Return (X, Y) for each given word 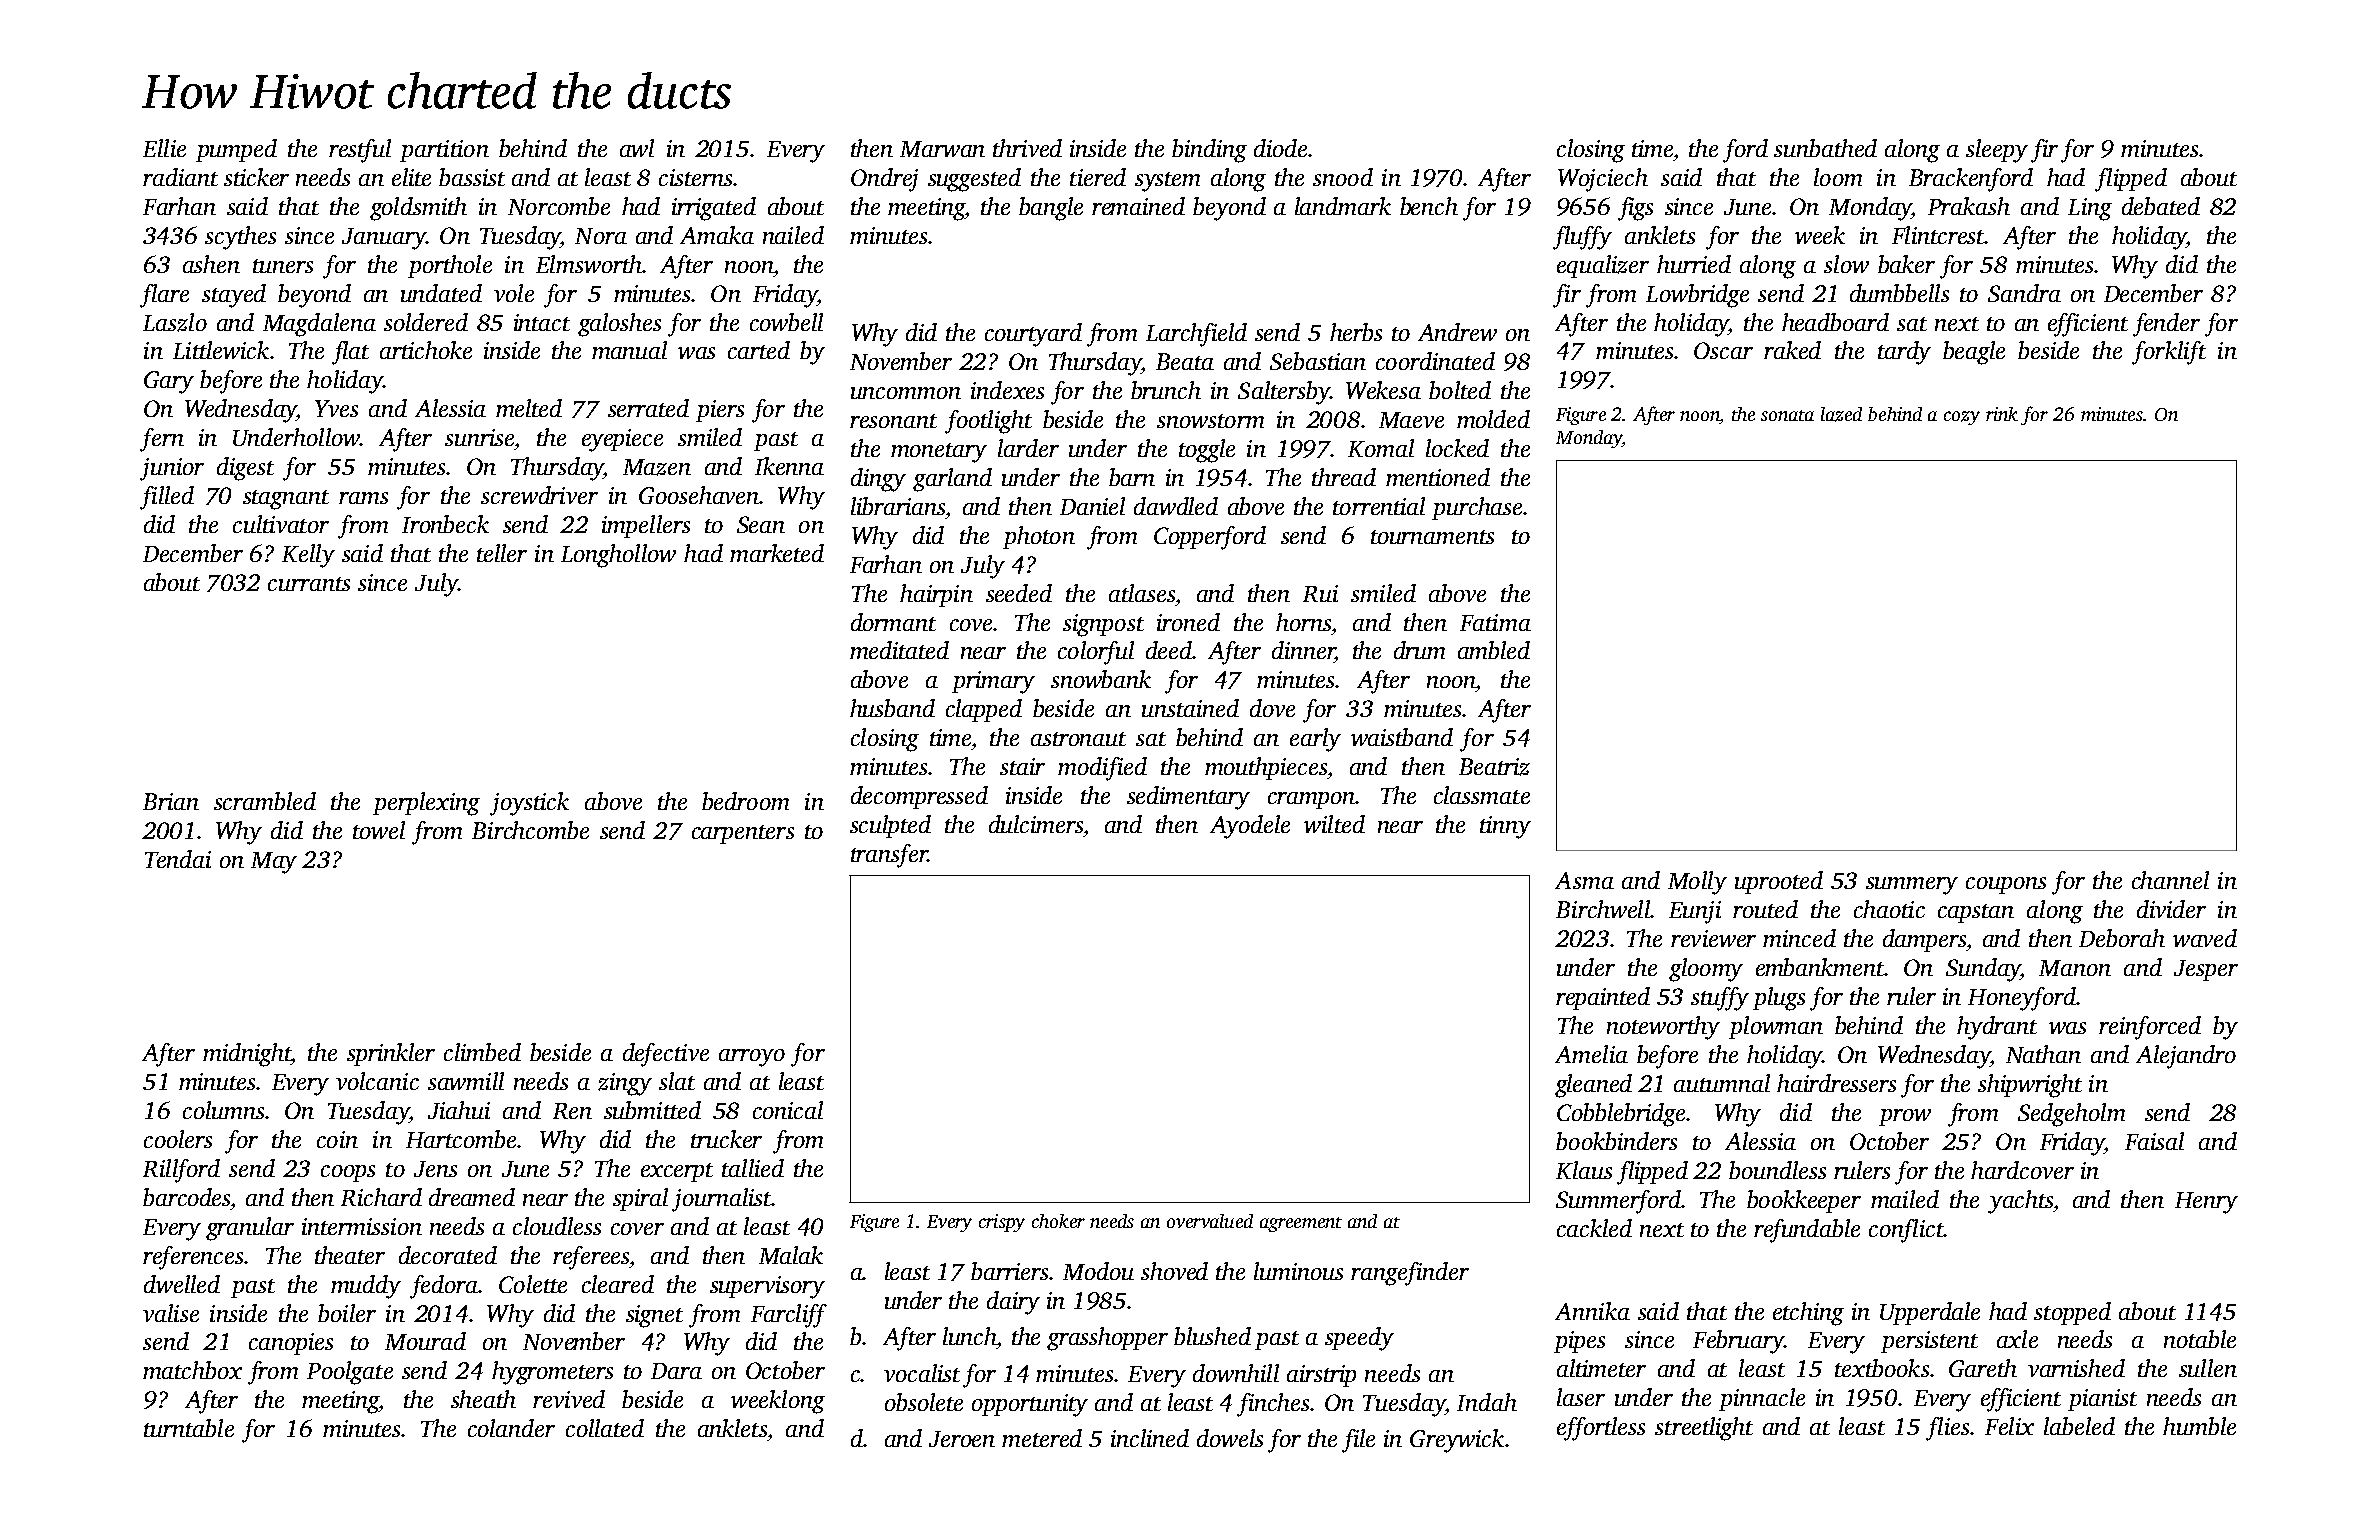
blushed (1212, 1336)
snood (1343, 177)
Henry (2206, 1203)
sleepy (1997, 151)
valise (171, 1313)
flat (350, 353)
